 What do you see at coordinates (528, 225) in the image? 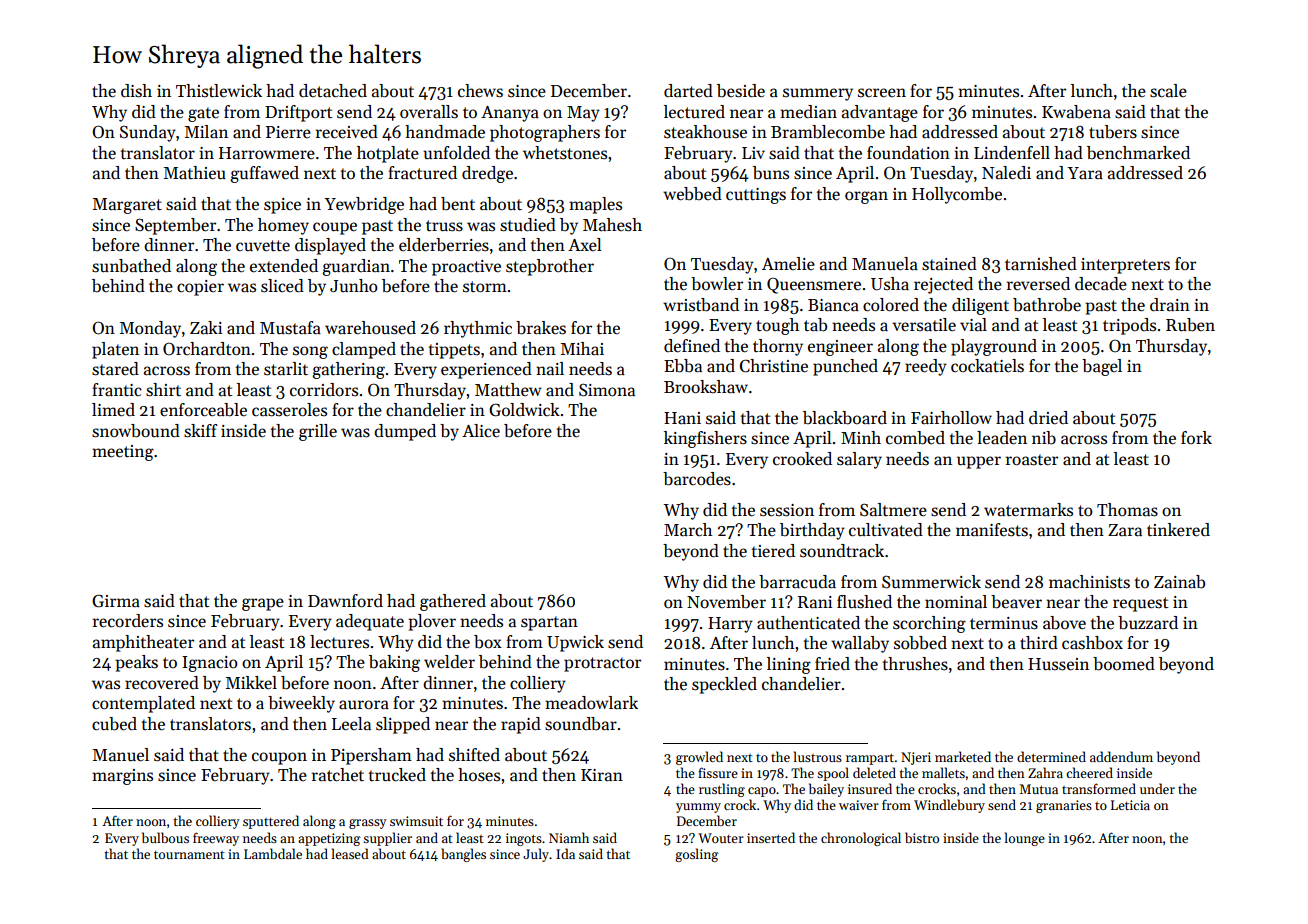
I see `studied` at bounding box center [528, 225].
